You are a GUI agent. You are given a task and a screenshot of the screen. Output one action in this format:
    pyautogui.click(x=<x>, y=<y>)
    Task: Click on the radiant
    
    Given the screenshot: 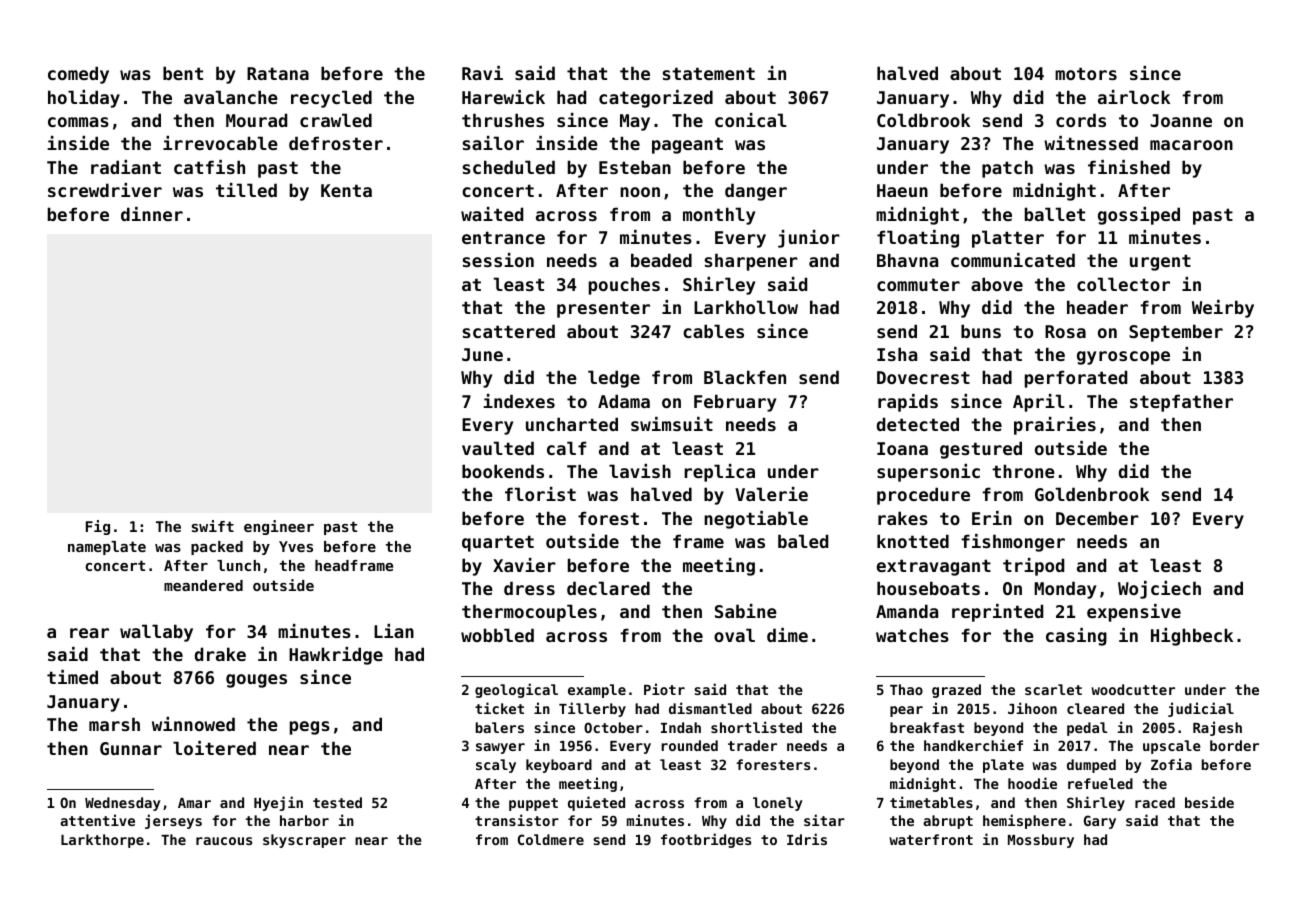 What is the action you would take?
    pyautogui.click(x=126, y=167)
